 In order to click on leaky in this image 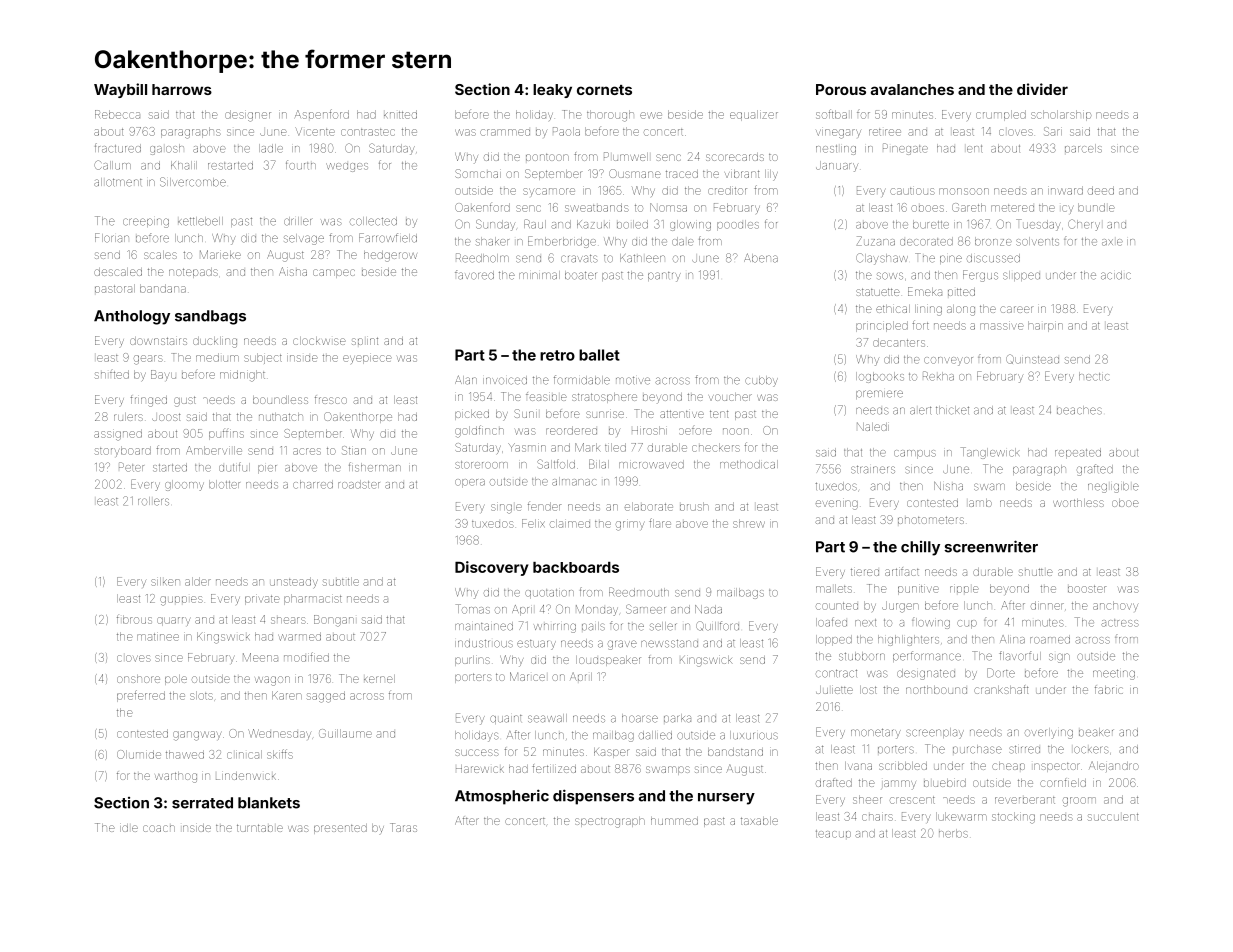, I will do `click(552, 91)`.
